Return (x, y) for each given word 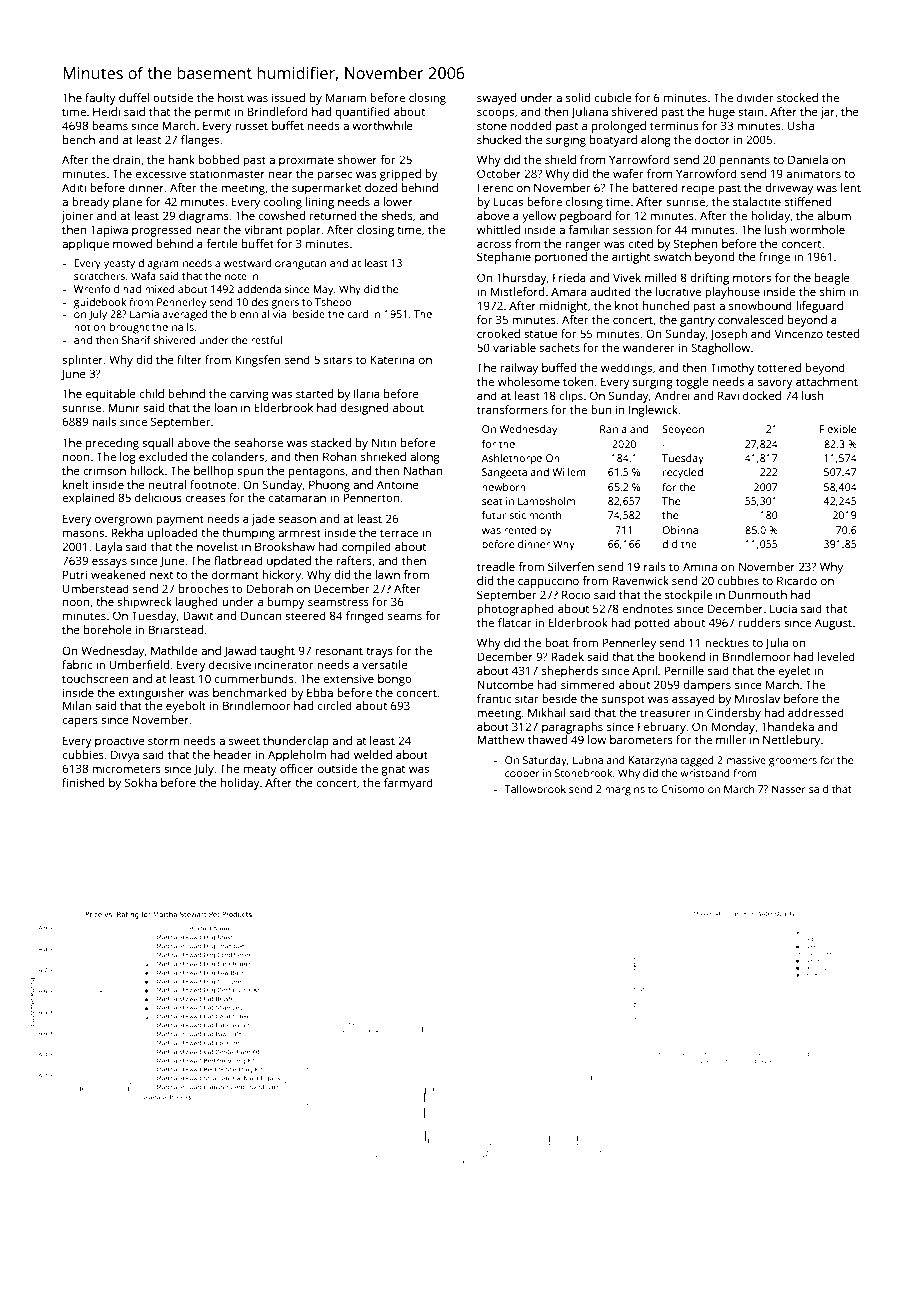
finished (83, 782)
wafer (628, 173)
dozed (381, 187)
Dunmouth (758, 594)
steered (305, 615)
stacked (331, 442)
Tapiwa (109, 231)
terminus (674, 125)
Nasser (789, 789)
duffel (134, 97)
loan (226, 407)
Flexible (838, 429)
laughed (197, 603)
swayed (496, 99)
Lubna (588, 760)
